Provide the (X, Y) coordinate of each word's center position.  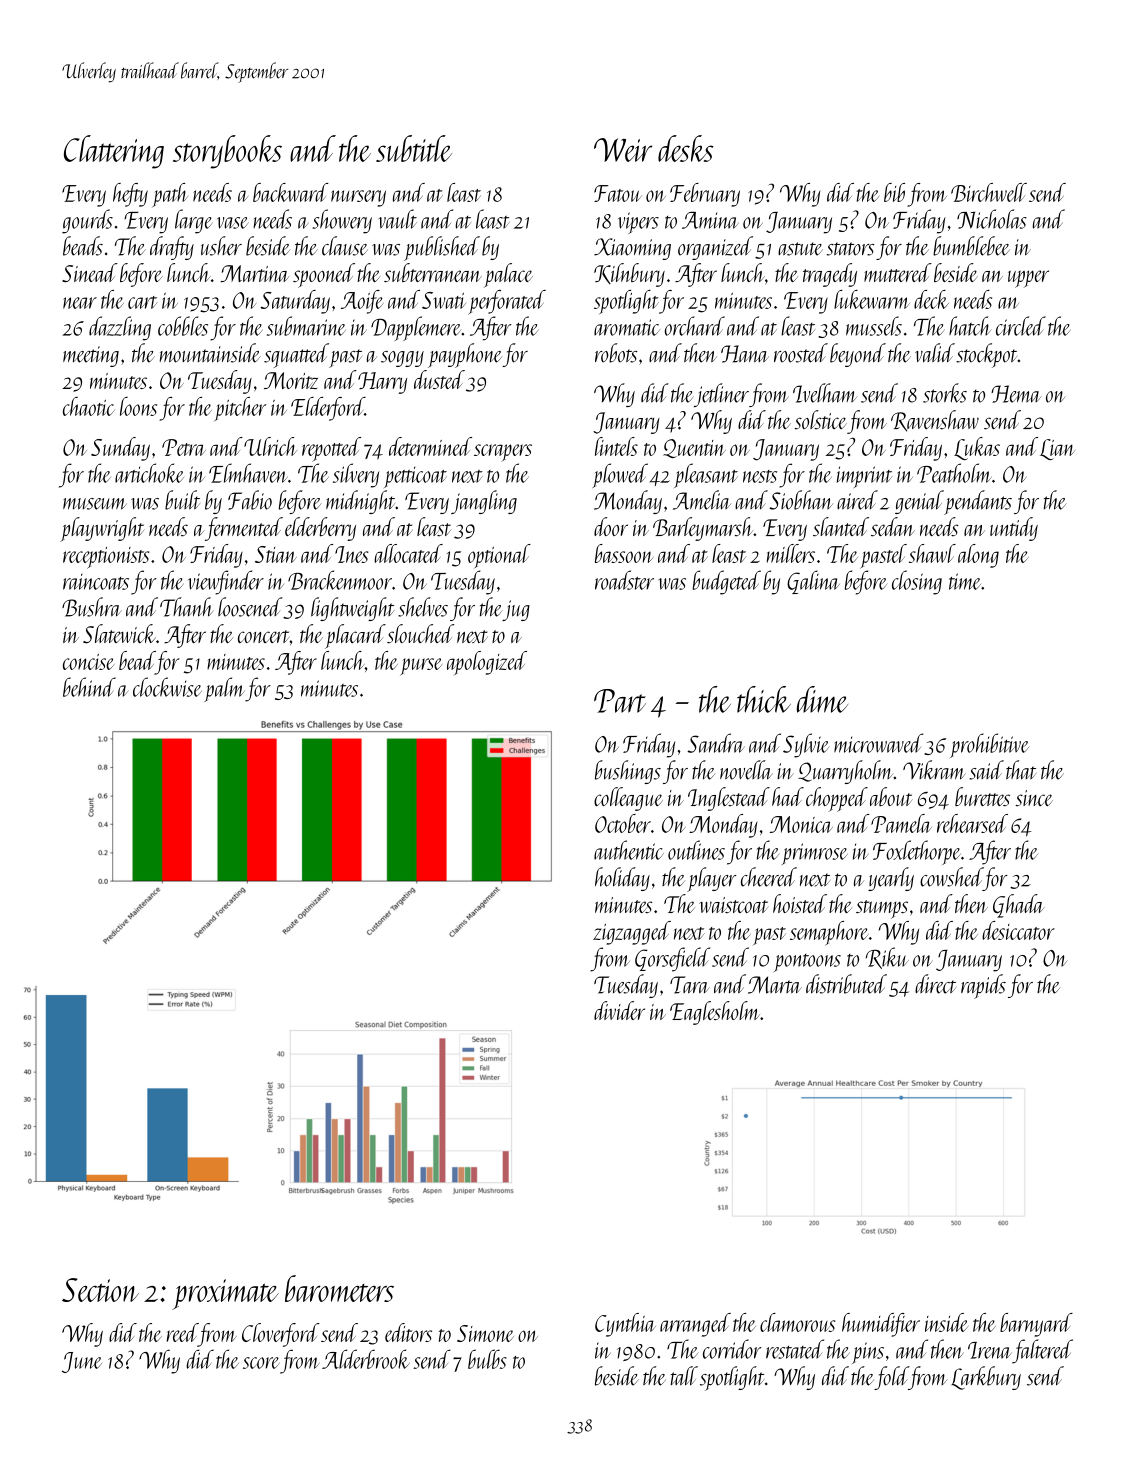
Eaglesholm (715, 1013)
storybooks (227, 152)
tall (684, 1375)
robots (616, 353)
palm (224, 689)
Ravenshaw (935, 421)
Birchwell (989, 192)
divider (619, 1010)
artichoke (149, 473)
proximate (225, 1294)
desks (686, 148)
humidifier (881, 1325)
